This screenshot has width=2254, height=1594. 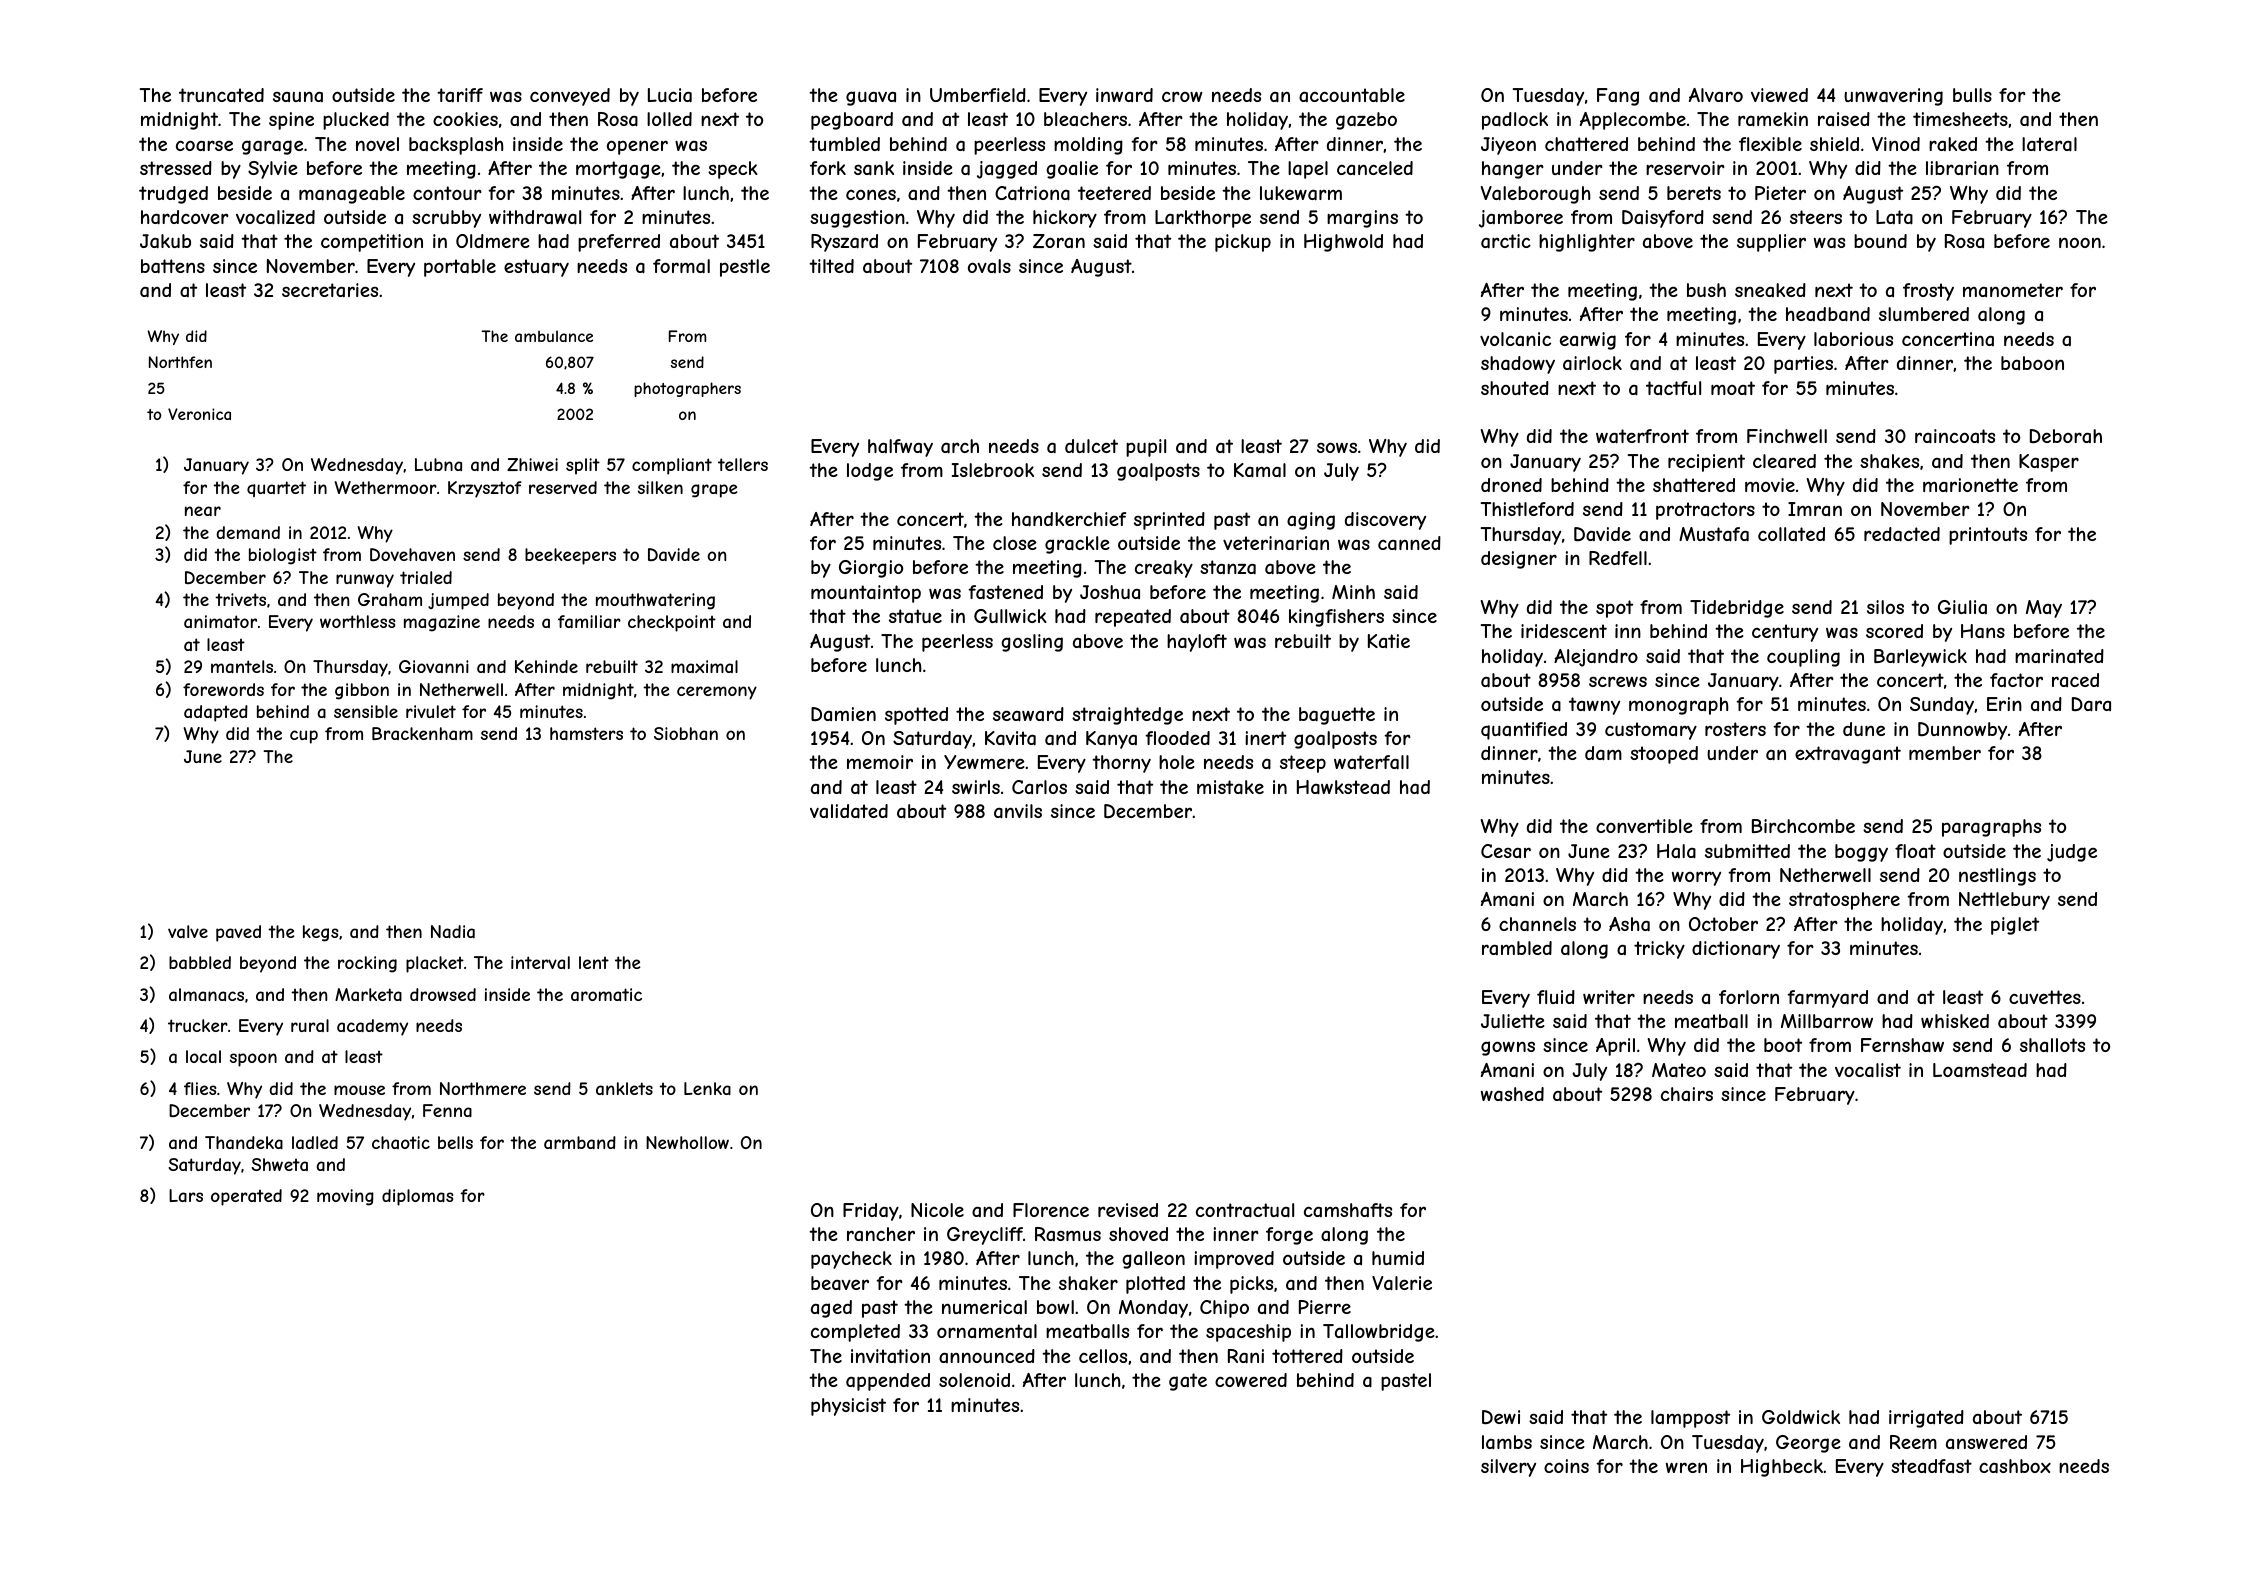 I want to click on pickup, so click(x=1243, y=243).
